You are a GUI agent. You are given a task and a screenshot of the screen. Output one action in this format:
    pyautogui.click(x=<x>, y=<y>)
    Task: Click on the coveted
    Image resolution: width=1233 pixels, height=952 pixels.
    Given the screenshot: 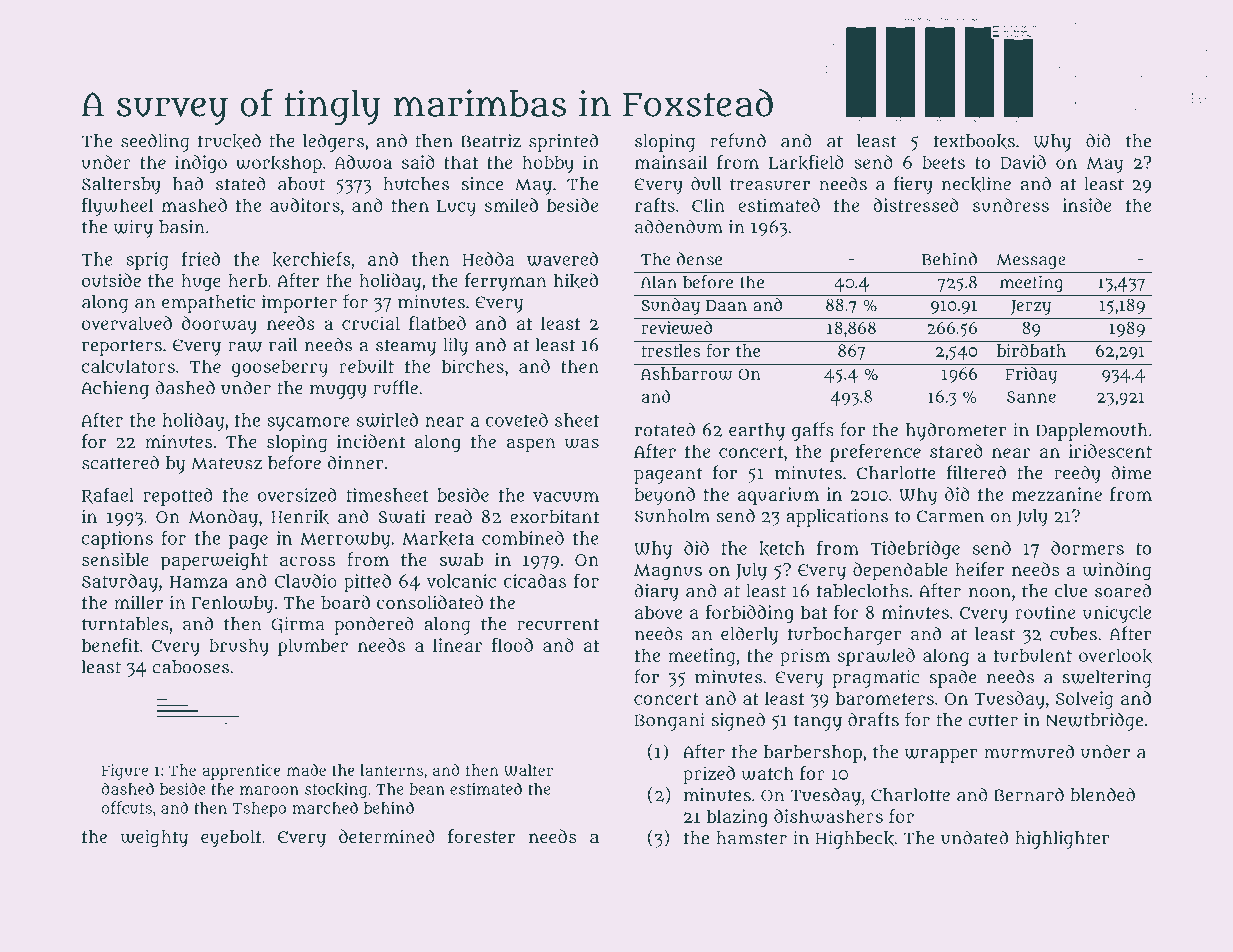 What is the action you would take?
    pyautogui.click(x=517, y=420)
